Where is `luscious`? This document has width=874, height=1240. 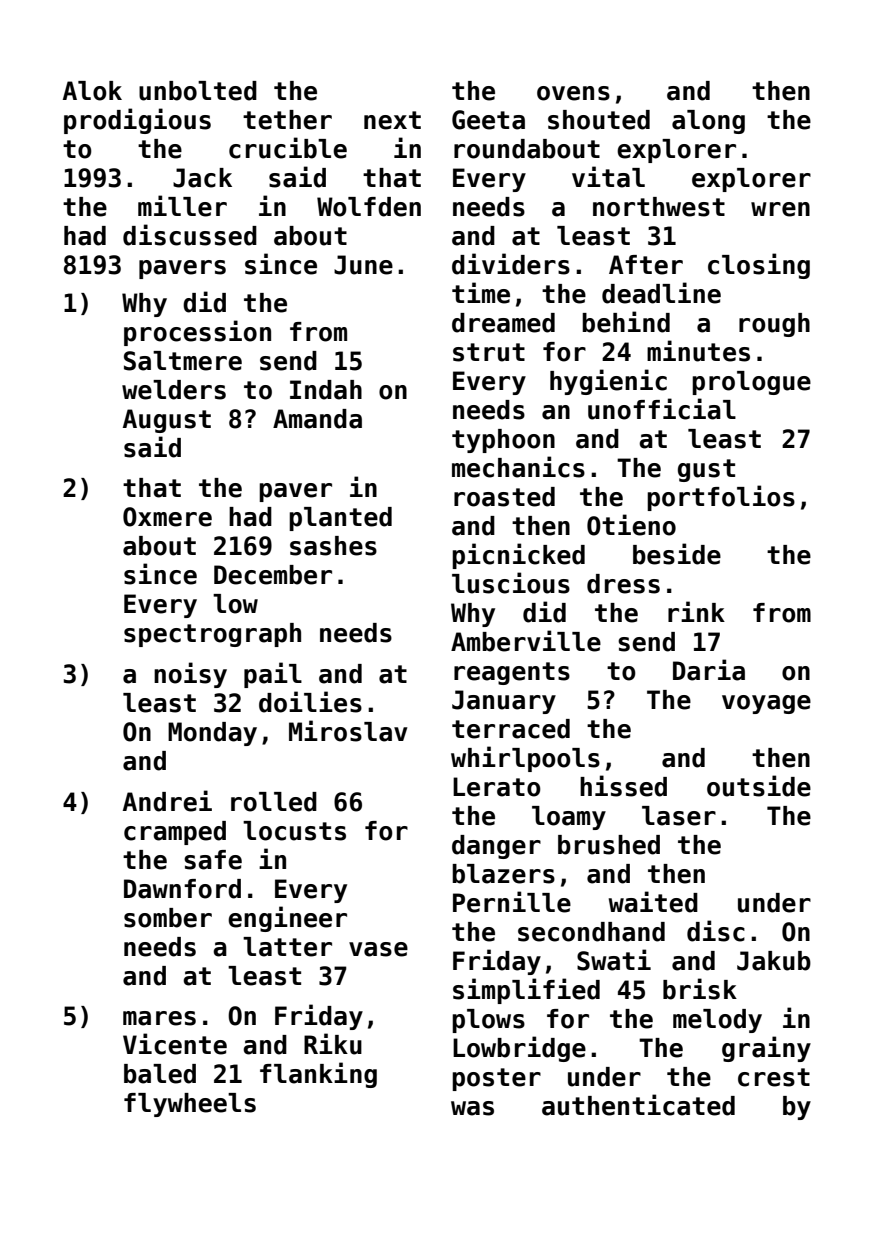
luscious is located at coordinates (511, 583).
